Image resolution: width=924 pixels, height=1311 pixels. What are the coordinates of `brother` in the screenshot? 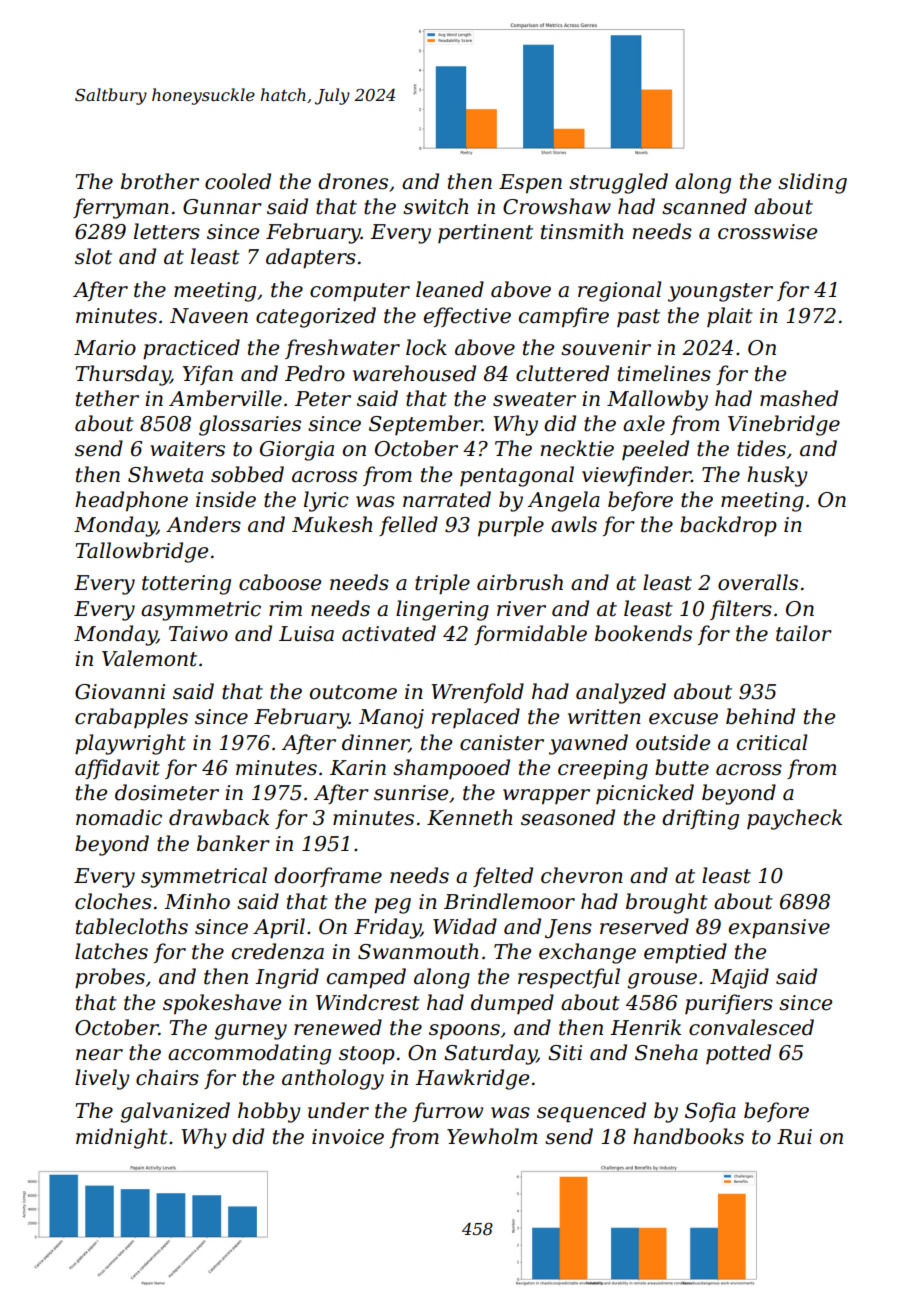 It's located at (160, 181).
